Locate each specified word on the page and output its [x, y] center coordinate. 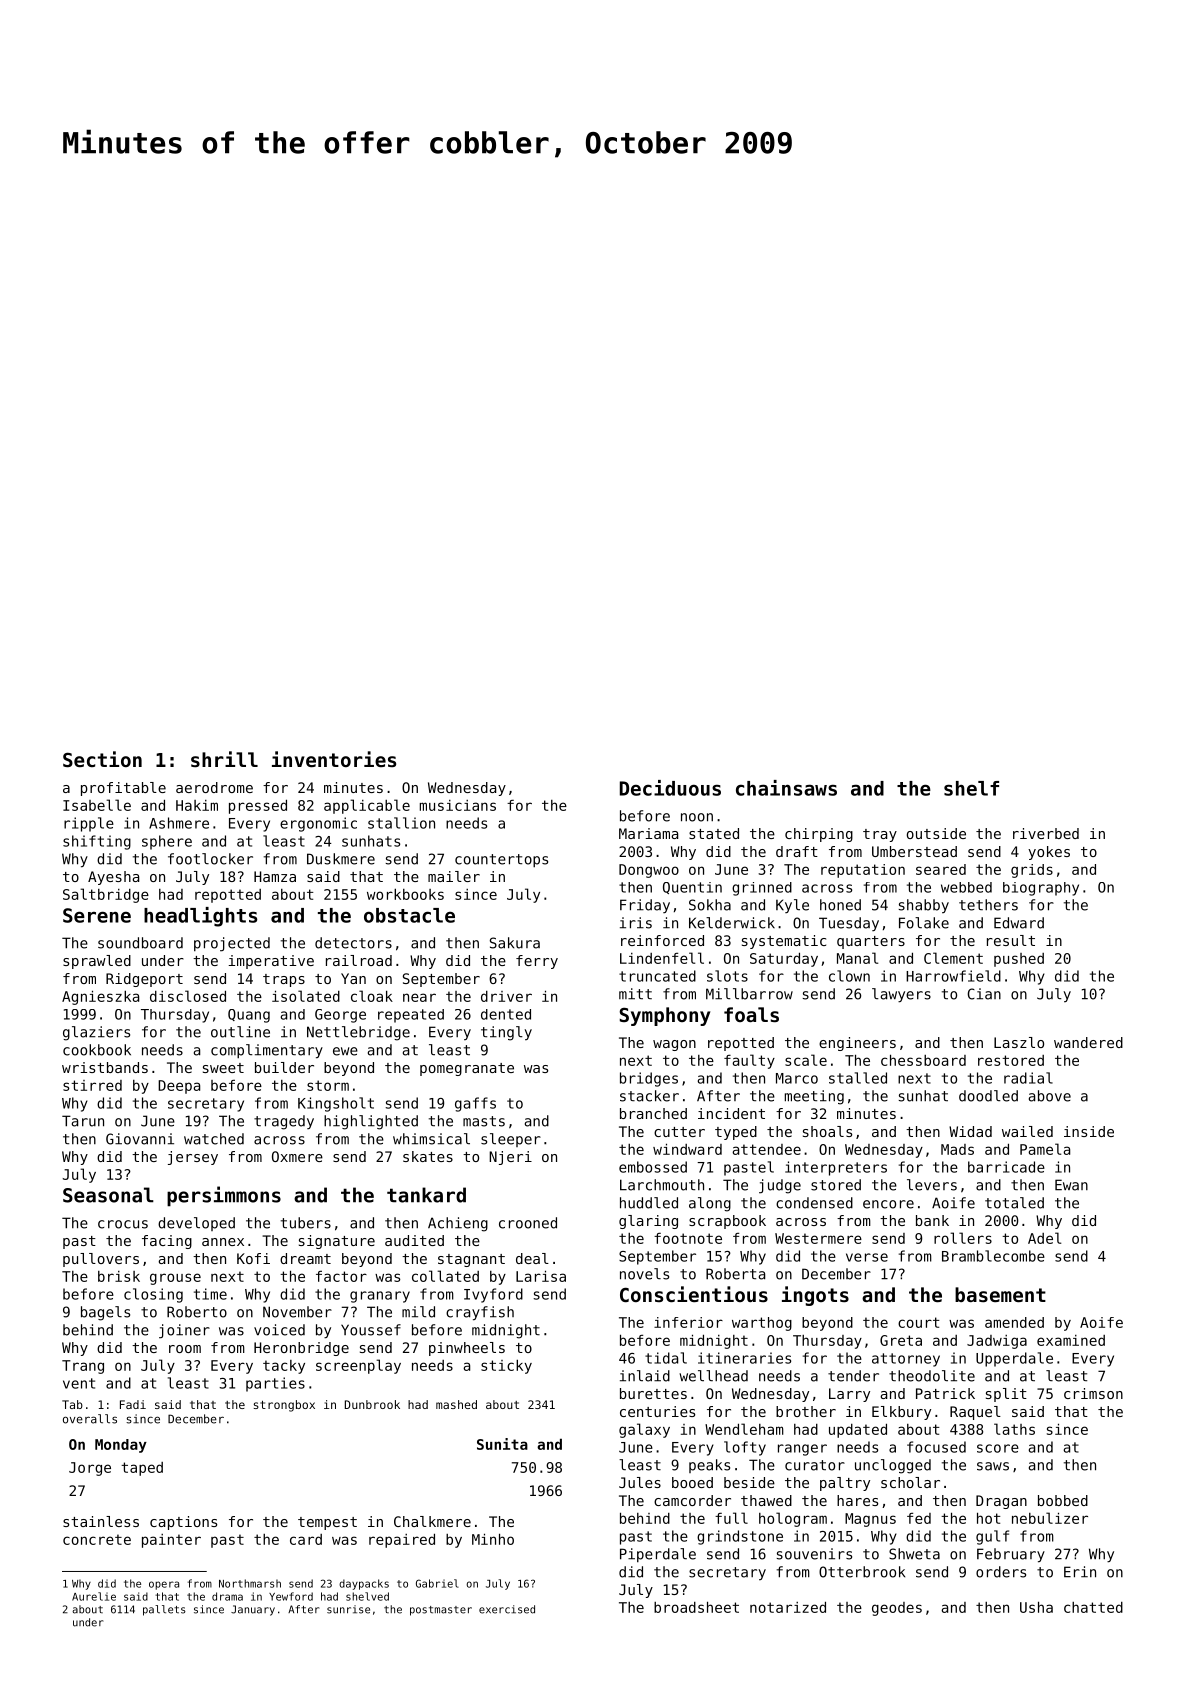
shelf [971, 788]
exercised [507, 1609]
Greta [901, 1340]
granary [380, 1297]
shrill [224, 759]
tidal [666, 1358]
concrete [97, 1539]
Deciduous [670, 788]
